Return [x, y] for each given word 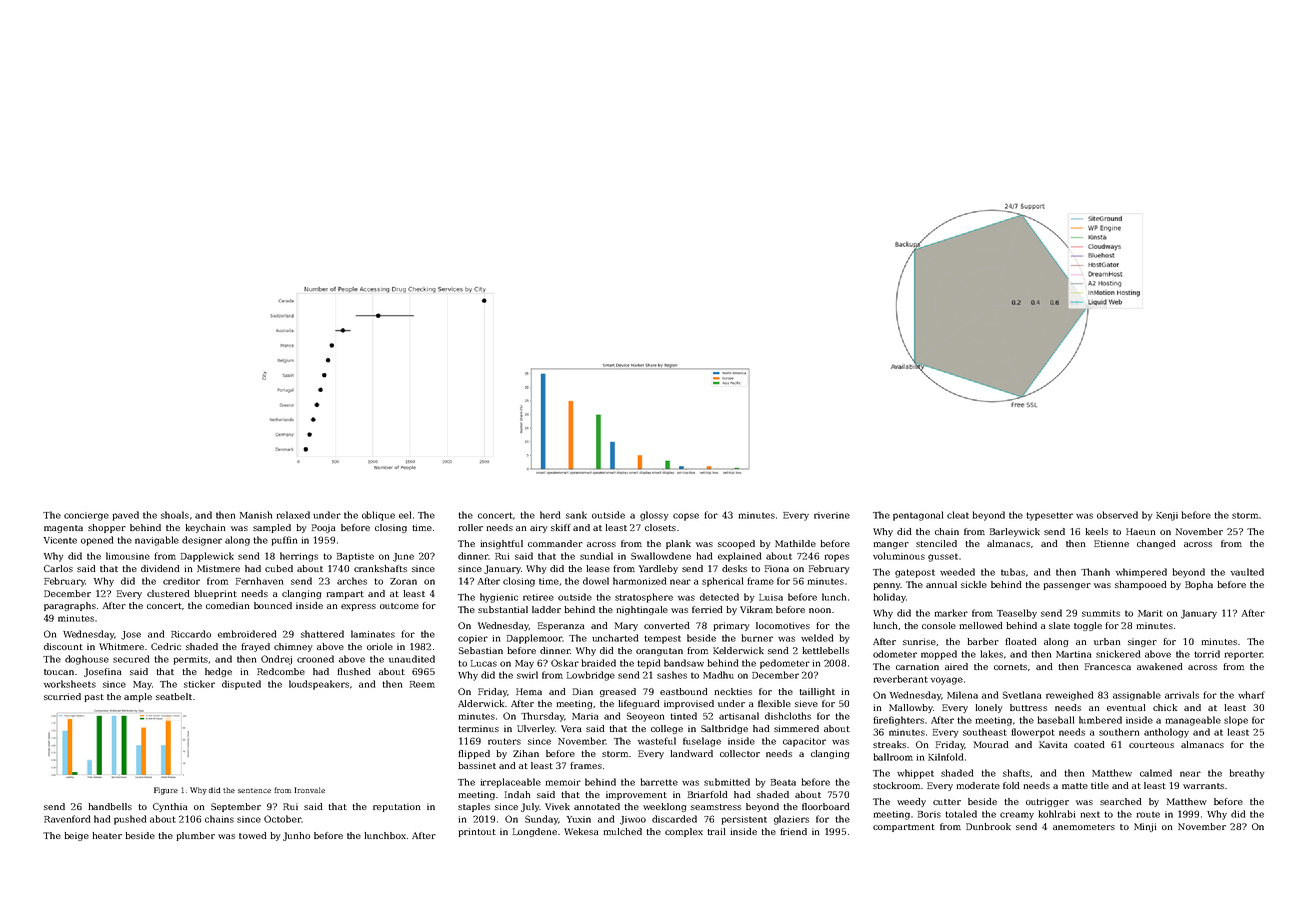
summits [1101, 613]
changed [1156, 544]
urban [1107, 641]
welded [817, 638]
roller [470, 527]
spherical [722, 582]
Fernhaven [259, 581]
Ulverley [536, 729]
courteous [1151, 745]
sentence [254, 790]
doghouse [87, 660]
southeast [985, 732]
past [94, 698]
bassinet [477, 765]
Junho [296, 836]
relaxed [293, 515]
